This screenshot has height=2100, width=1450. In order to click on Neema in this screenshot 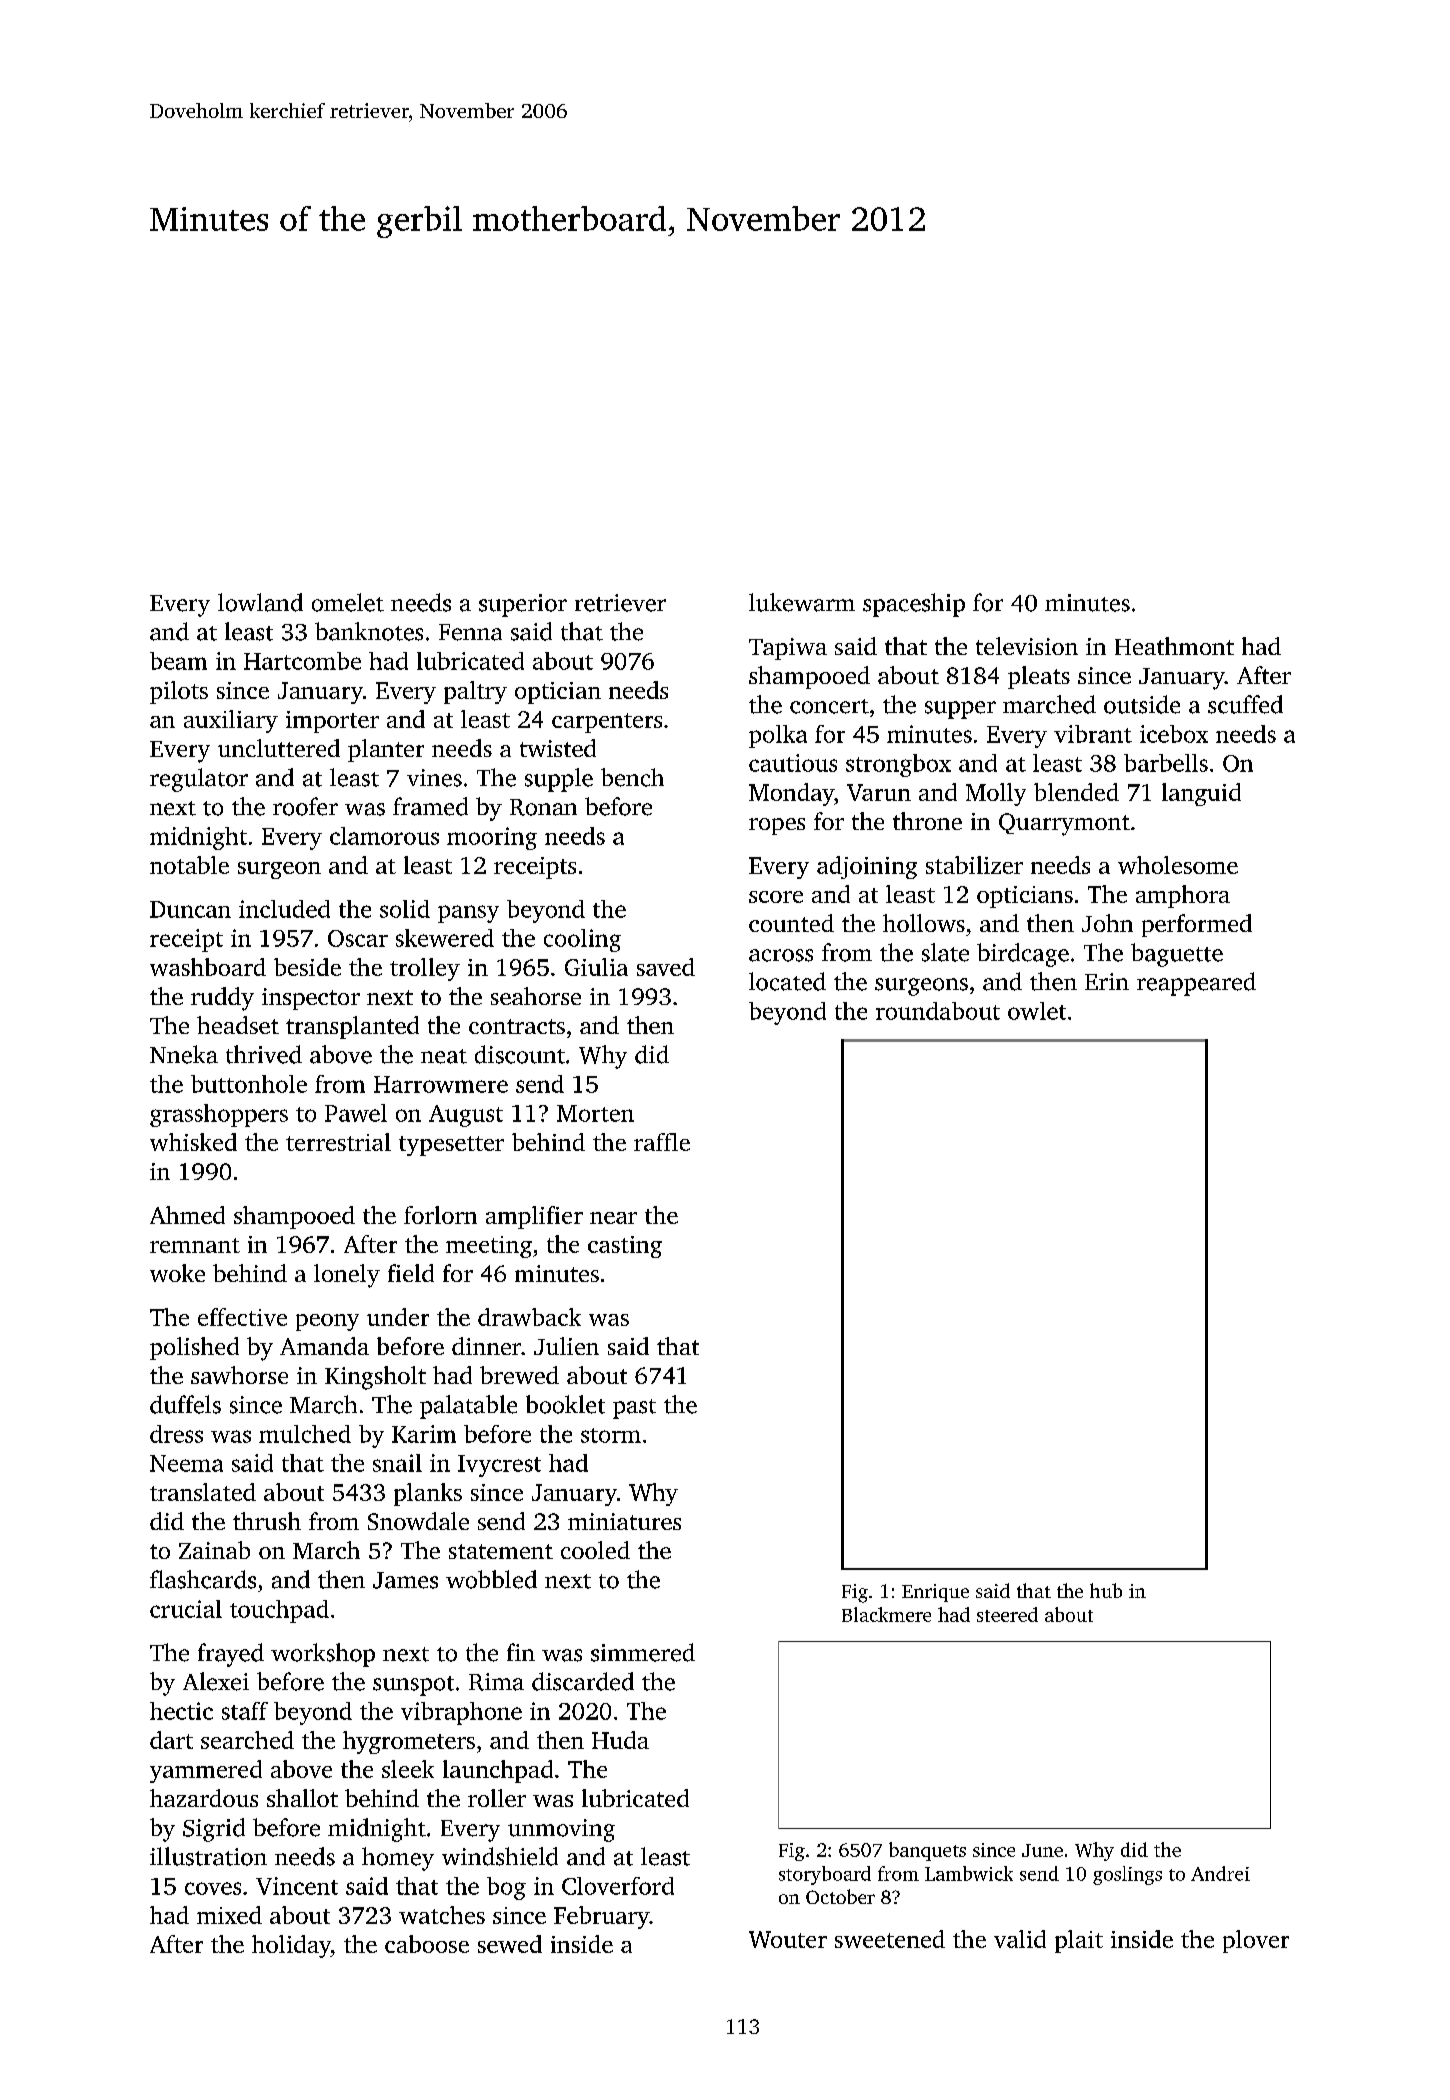, I will do `click(186, 1463)`.
